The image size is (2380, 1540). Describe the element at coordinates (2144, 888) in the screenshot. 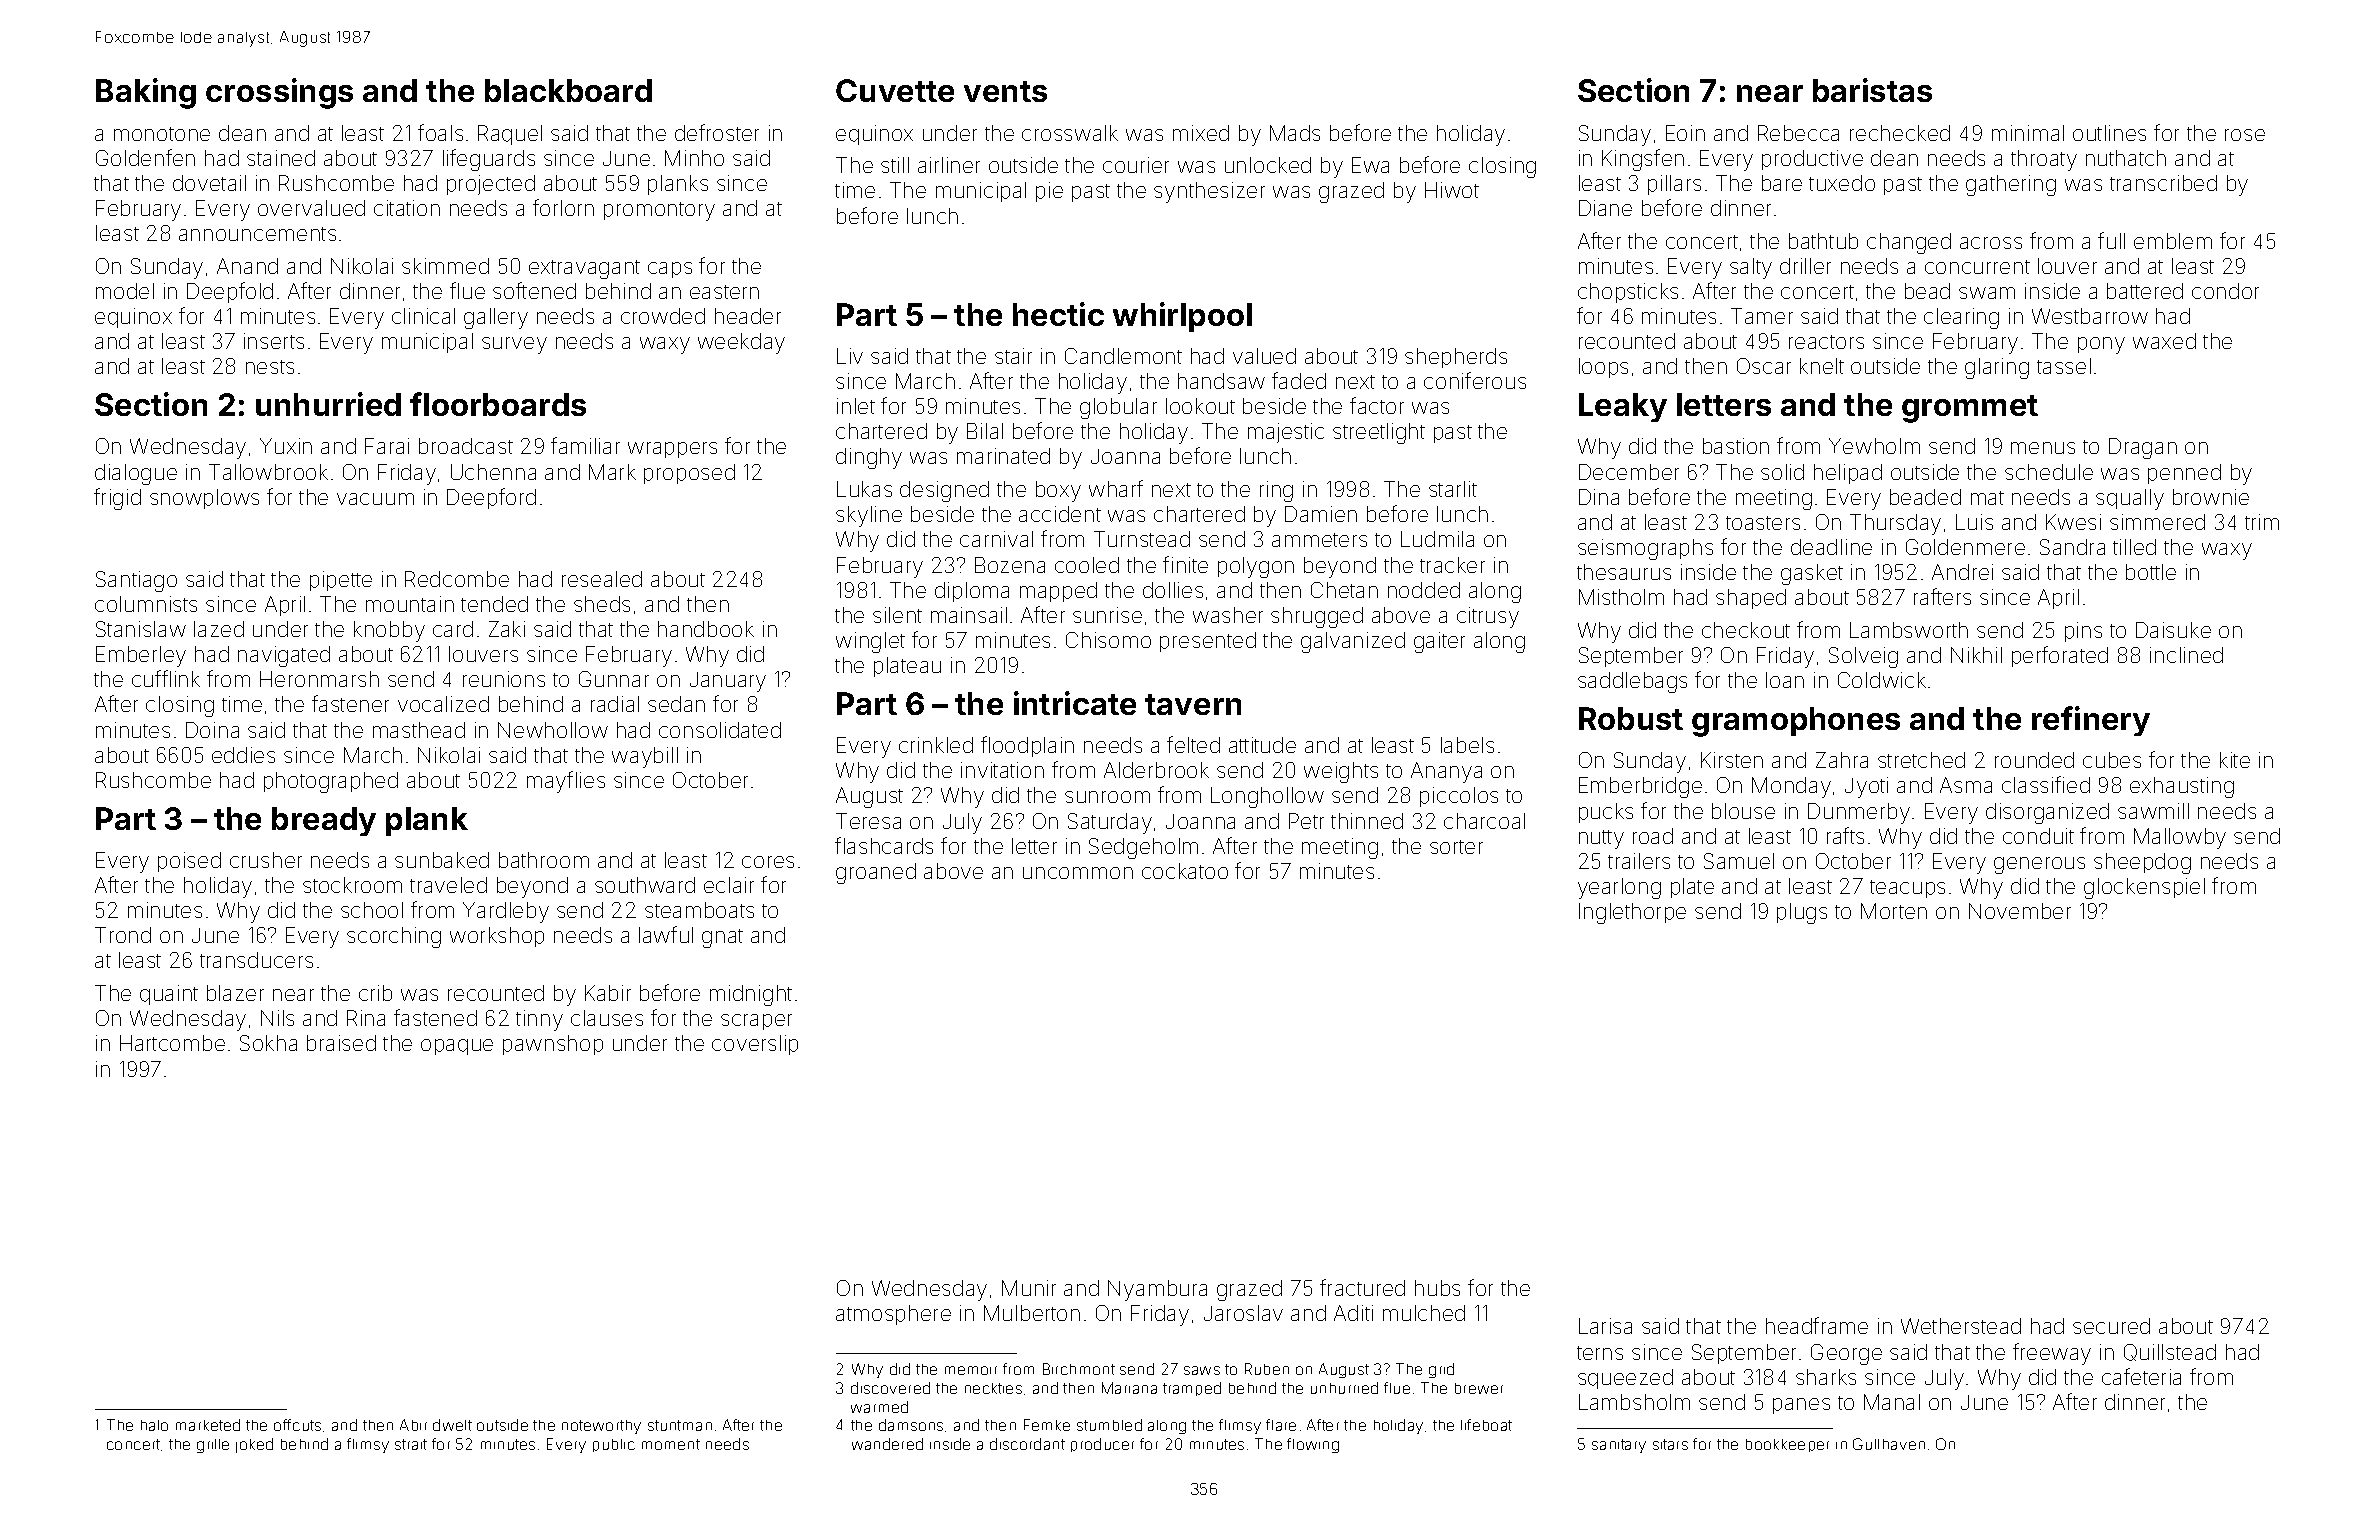

I see `glockenspiel` at that location.
